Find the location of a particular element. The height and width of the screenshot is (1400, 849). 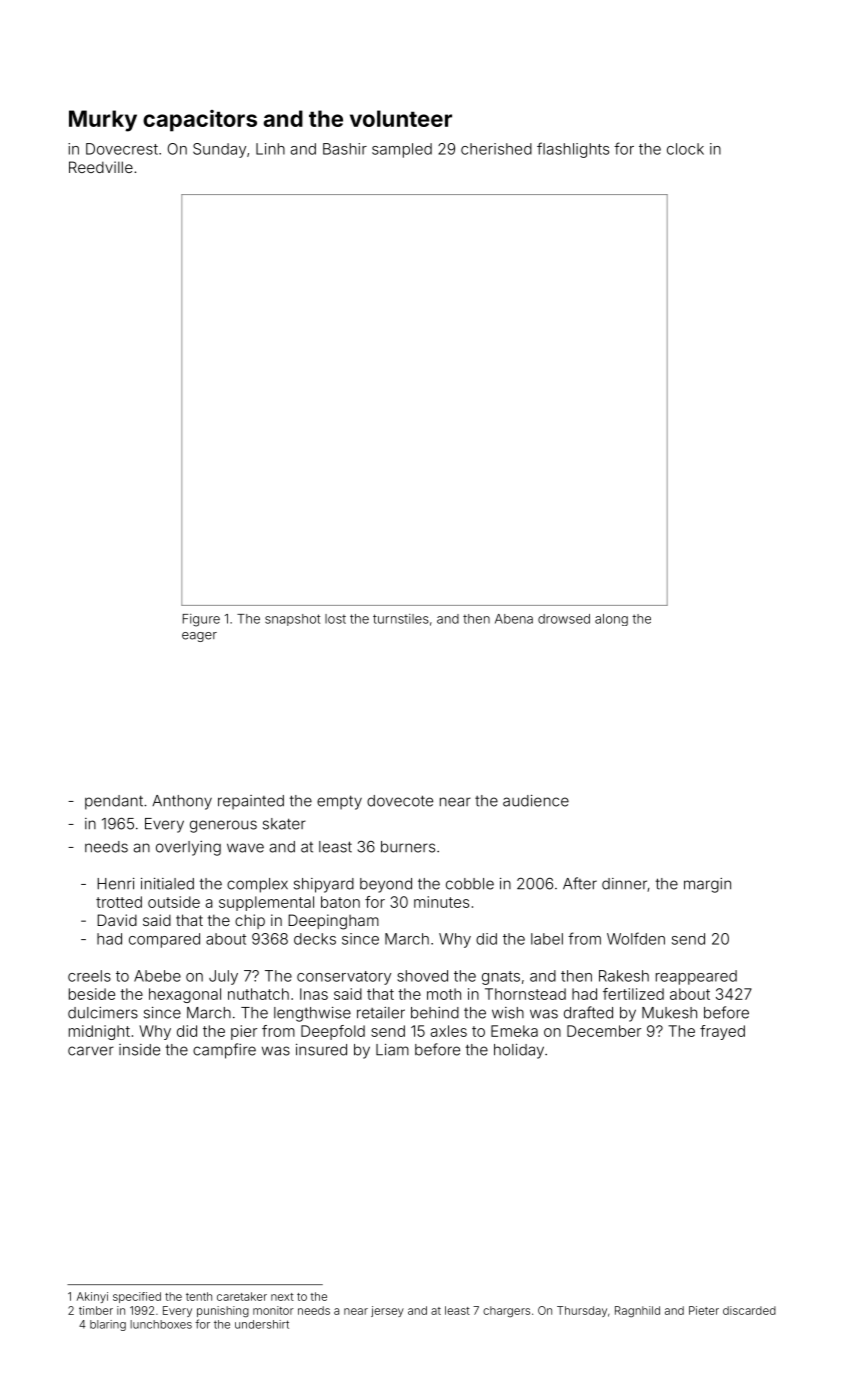

capacitors is located at coordinates (200, 121).
